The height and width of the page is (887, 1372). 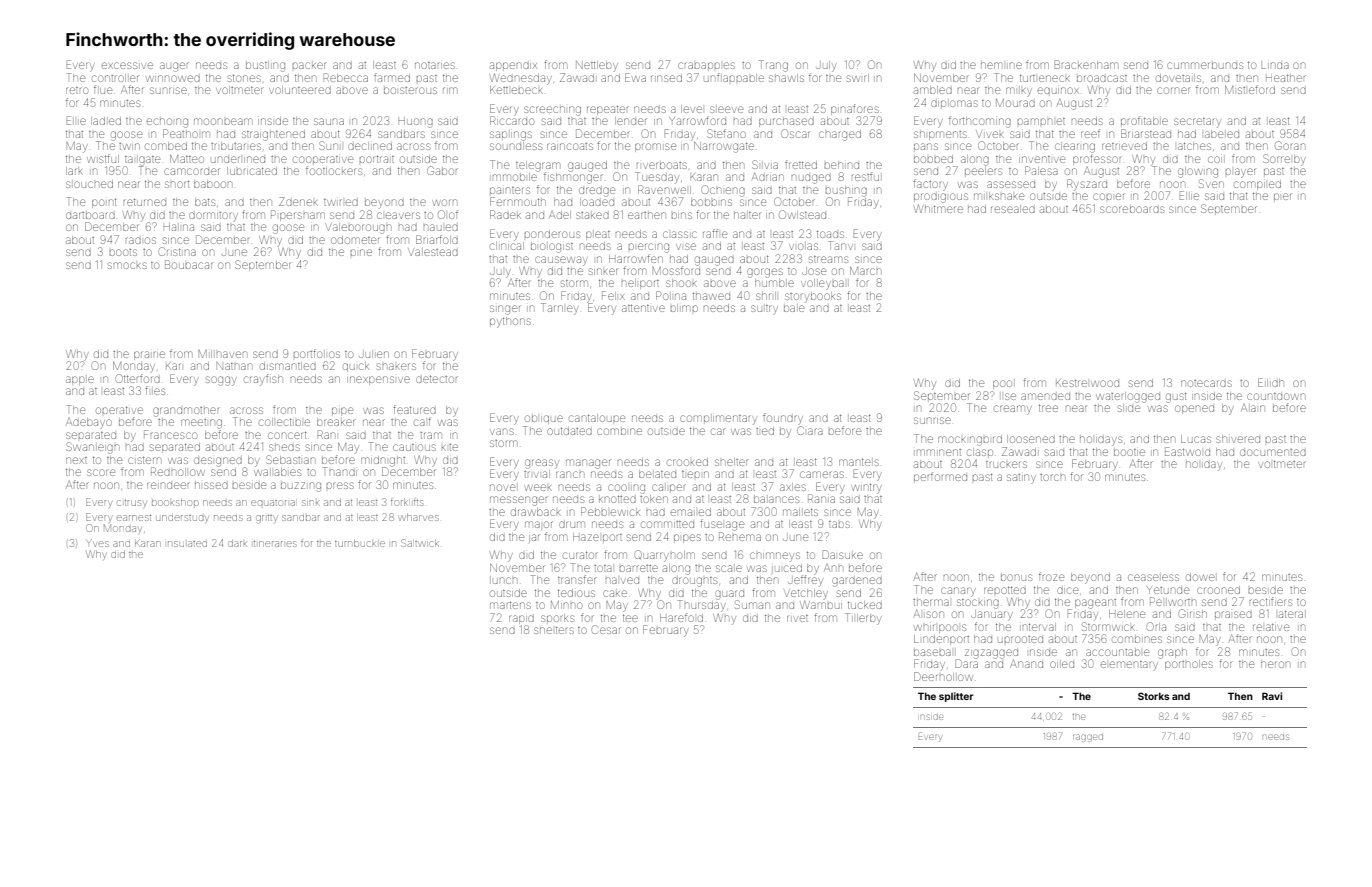 I want to click on telegram, so click(x=537, y=166).
